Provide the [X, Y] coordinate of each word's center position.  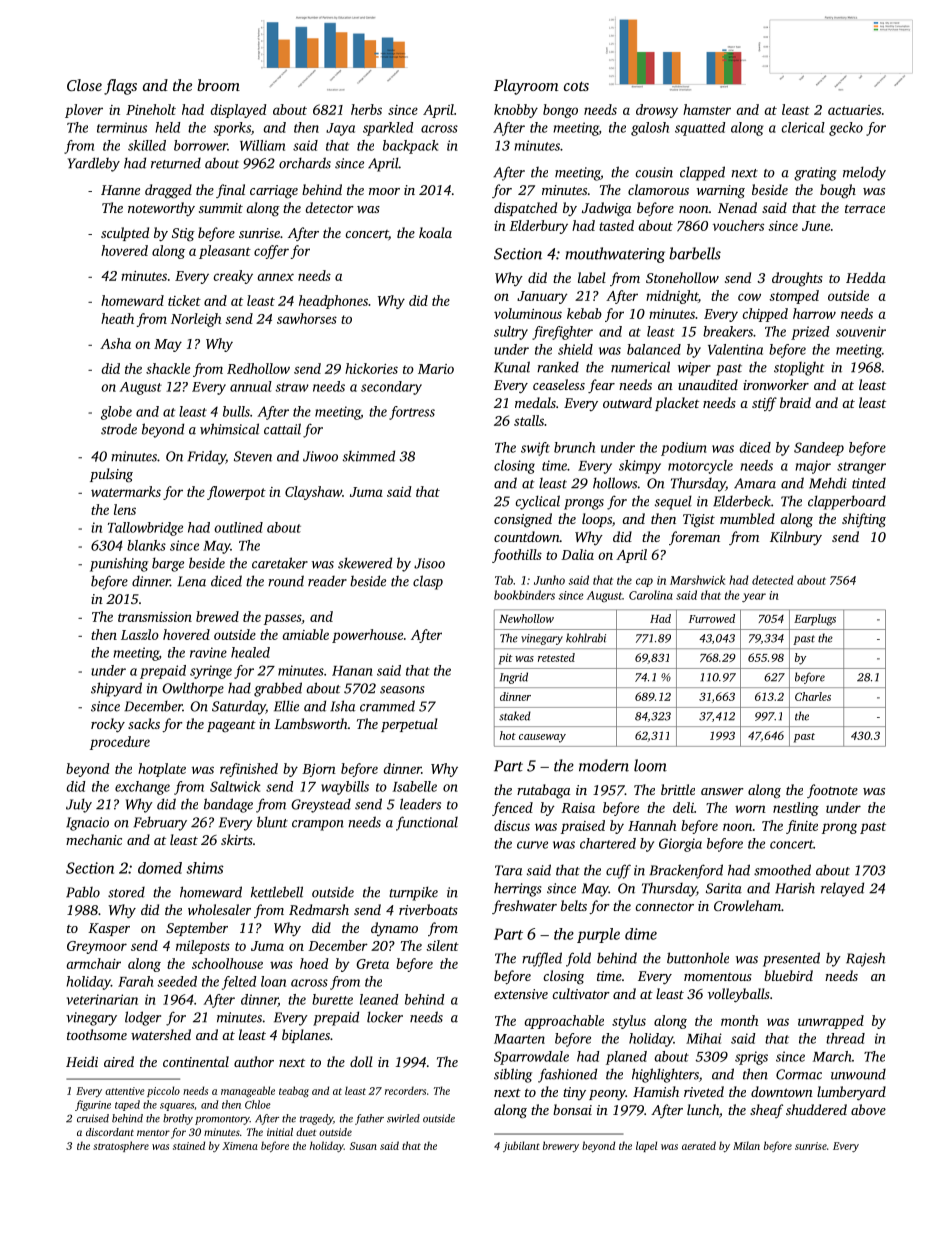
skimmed [369, 456]
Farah [135, 981]
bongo [560, 111]
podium [684, 449]
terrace [865, 209]
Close [84, 85]
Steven [253, 456]
